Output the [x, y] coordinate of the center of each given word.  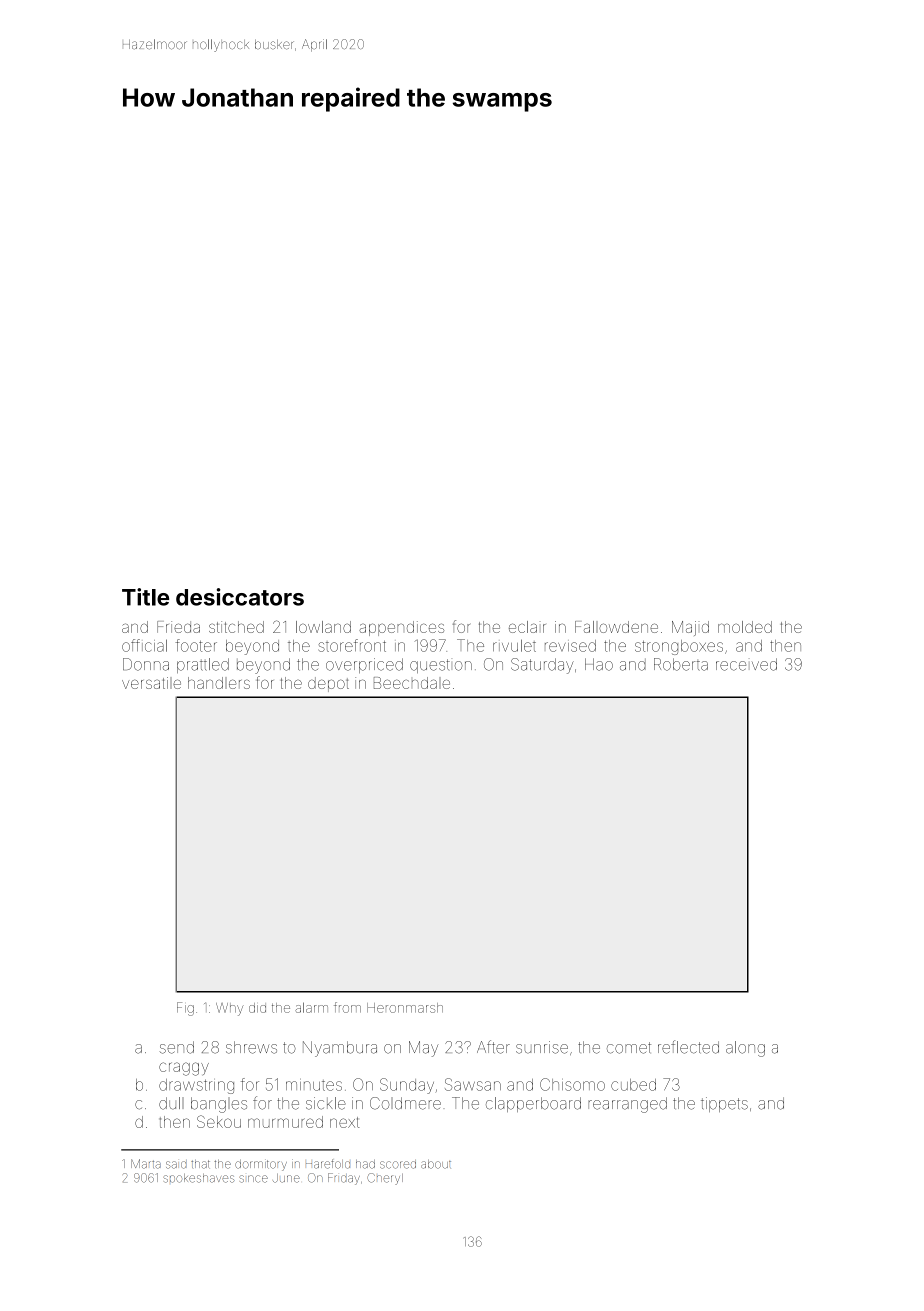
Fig [185, 1009]
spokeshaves [198, 1178]
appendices [401, 628]
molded [745, 627]
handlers [219, 683]
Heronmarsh [405, 1008]
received [746, 664]
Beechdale [412, 683]
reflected [688, 1047]
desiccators [240, 597]
